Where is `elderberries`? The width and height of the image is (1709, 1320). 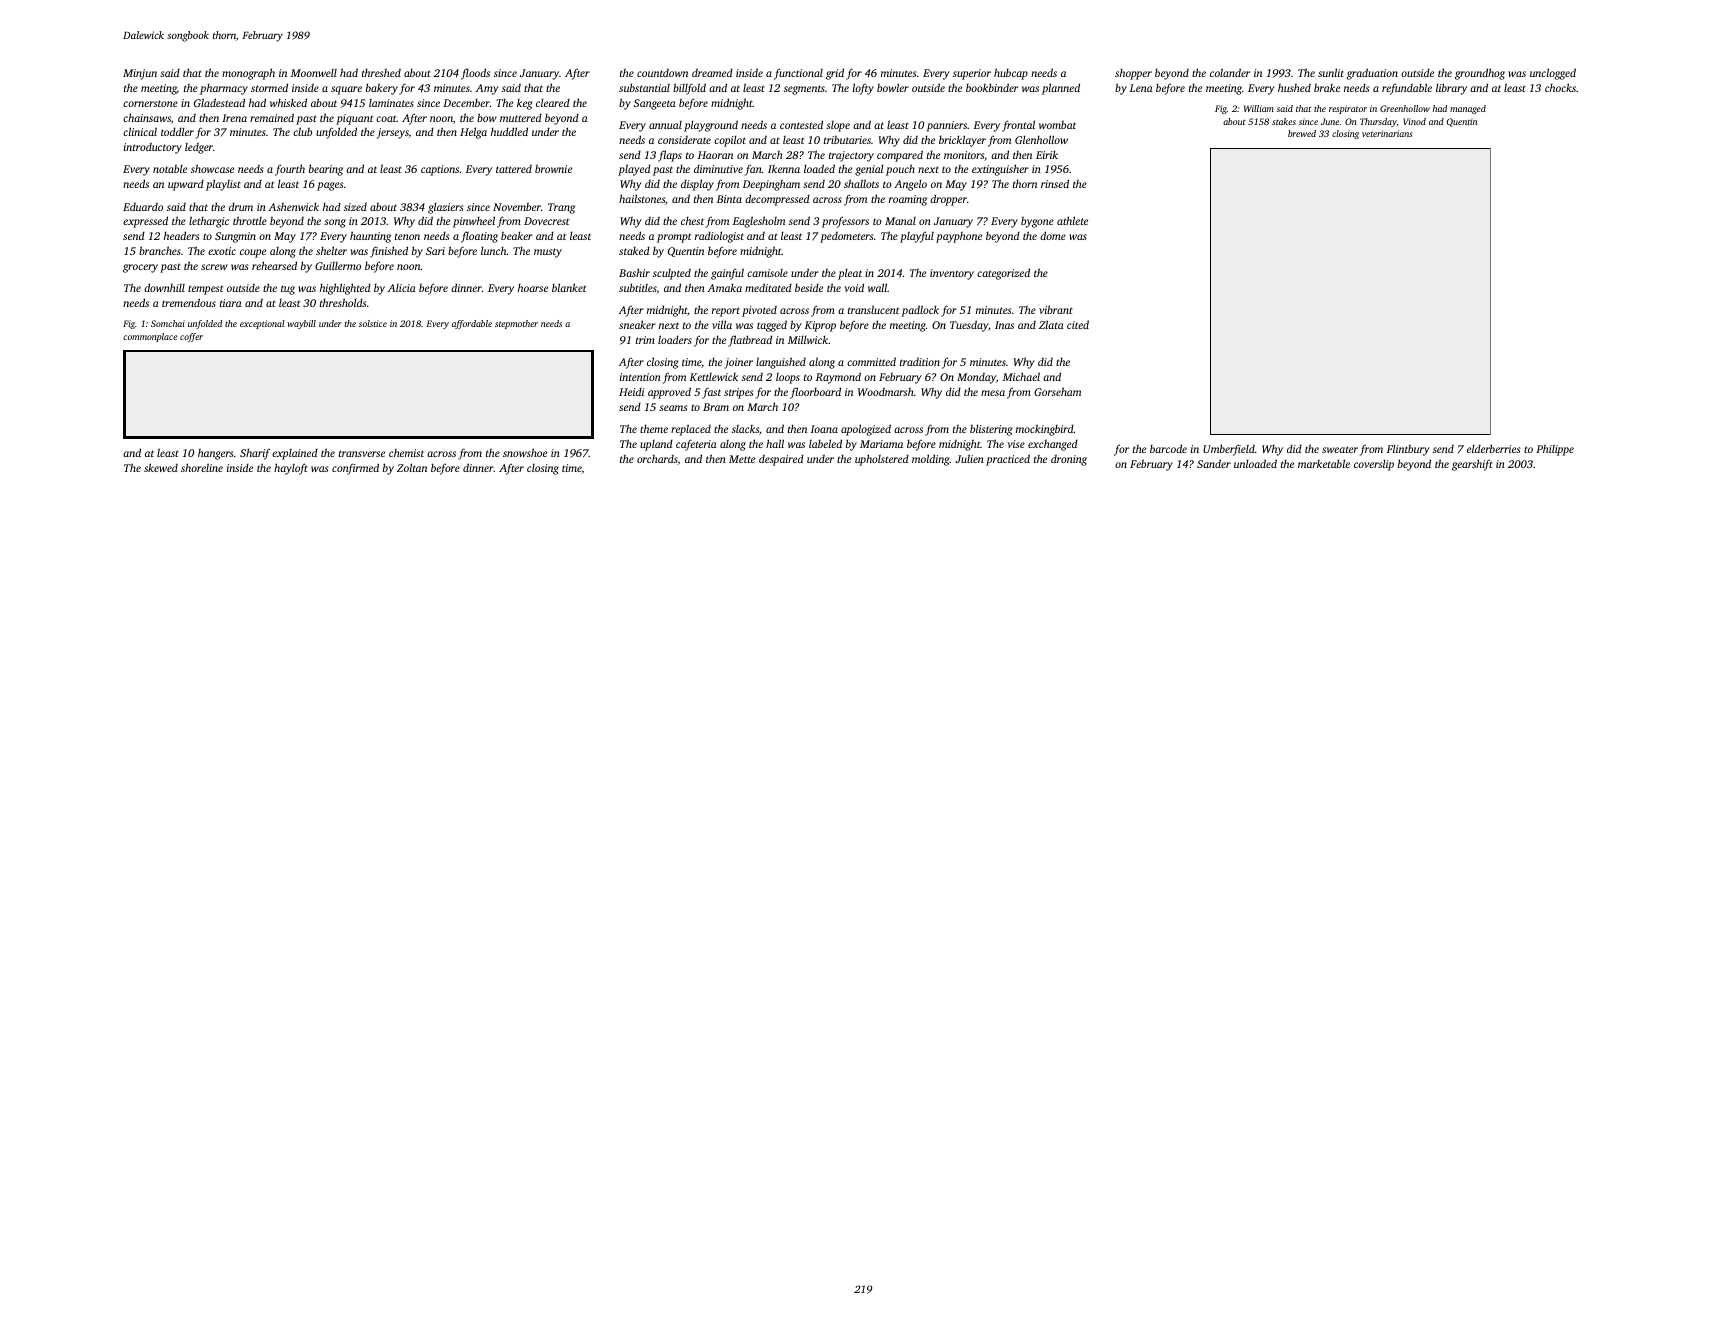
elderberries is located at coordinates (1493, 448).
